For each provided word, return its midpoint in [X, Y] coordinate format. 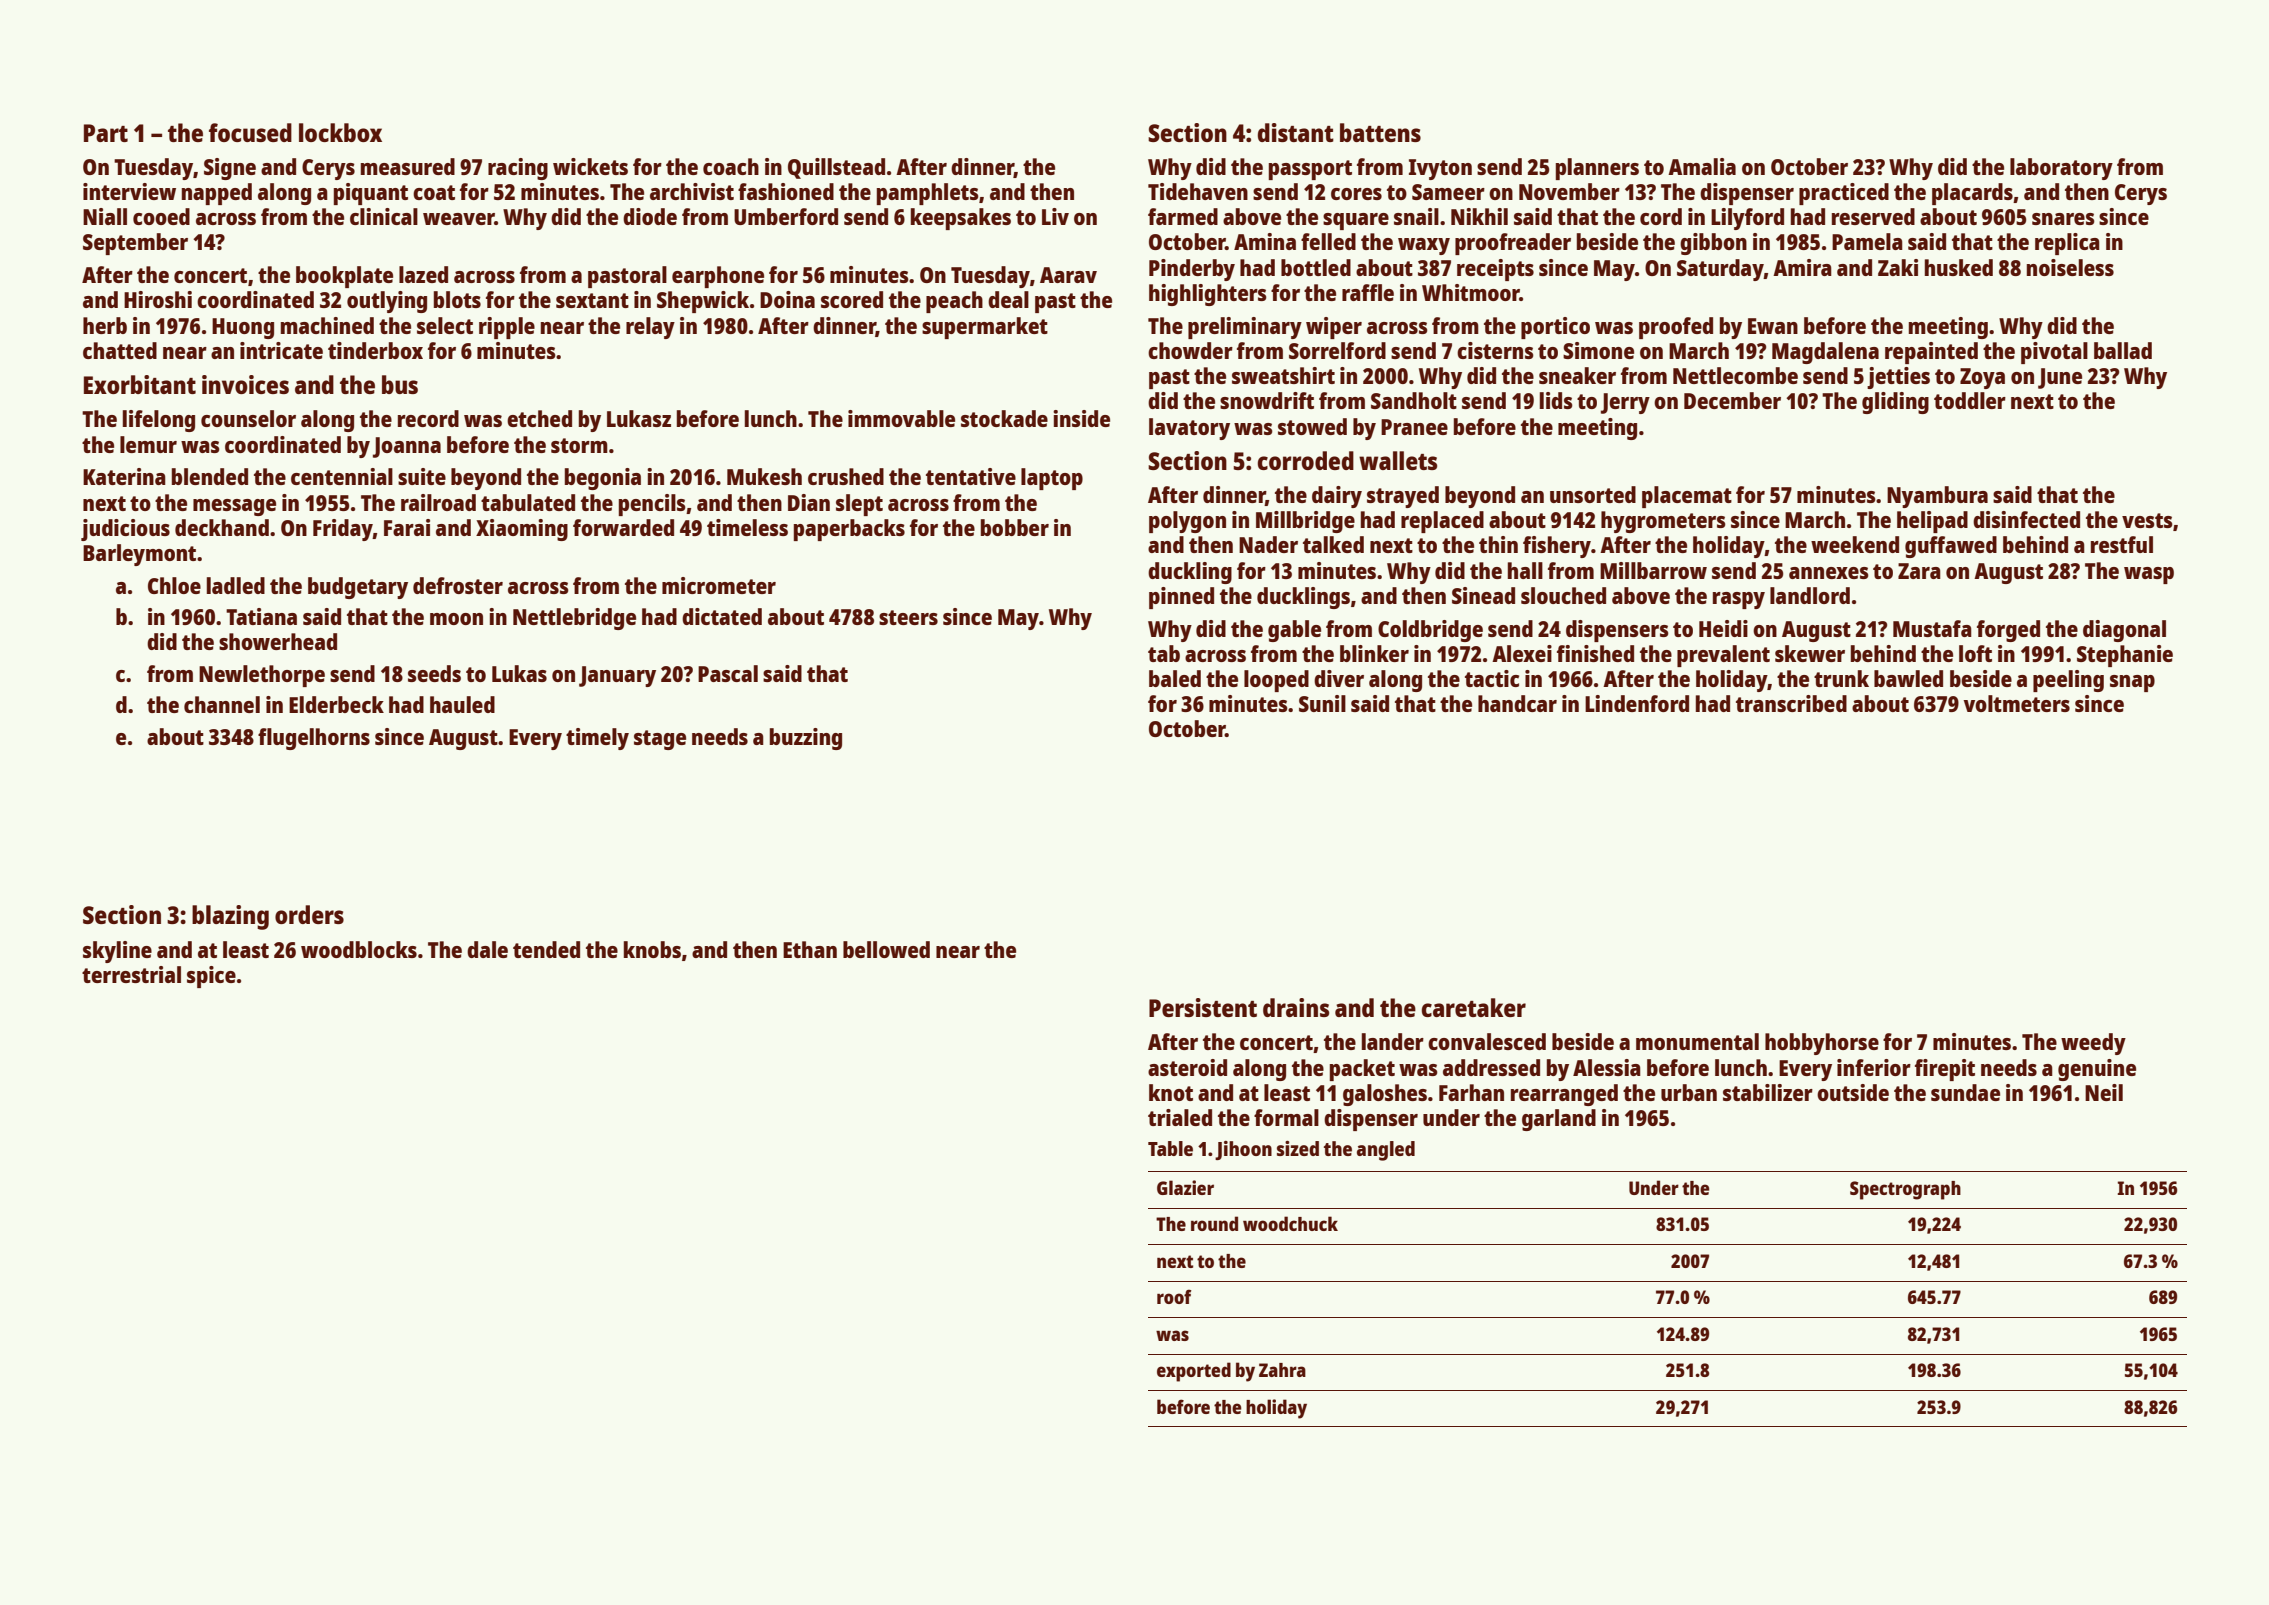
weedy [2093, 1044]
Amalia [1702, 166]
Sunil [1322, 703]
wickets [590, 166]
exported [1194, 1372]
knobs [652, 949]
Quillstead [836, 168]
